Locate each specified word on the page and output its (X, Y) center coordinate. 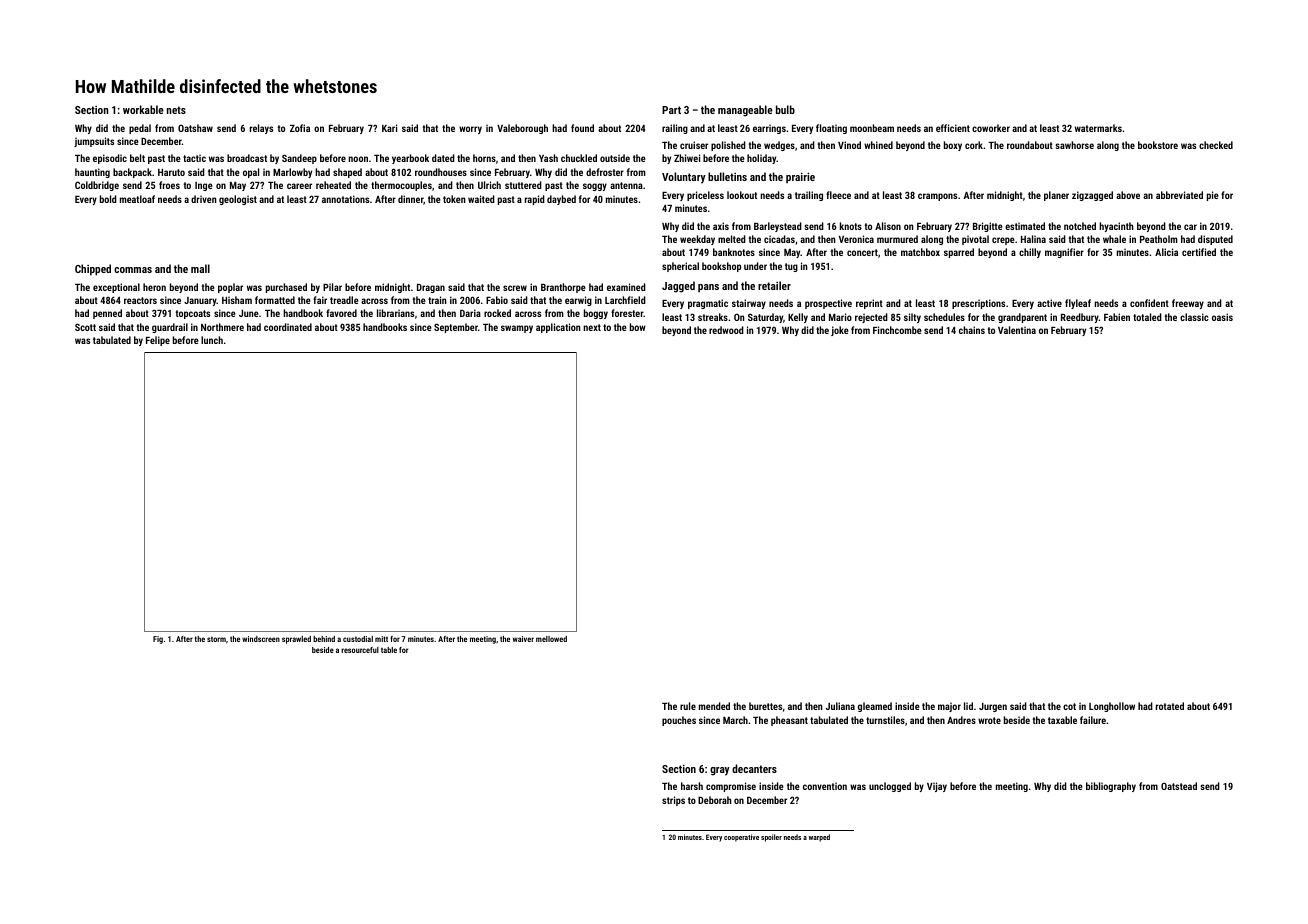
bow (638, 327)
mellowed (551, 639)
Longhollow (1112, 707)
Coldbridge (97, 186)
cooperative (741, 838)
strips (673, 801)
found (582, 128)
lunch (212, 340)
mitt (381, 639)
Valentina (1017, 330)
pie (1213, 196)
